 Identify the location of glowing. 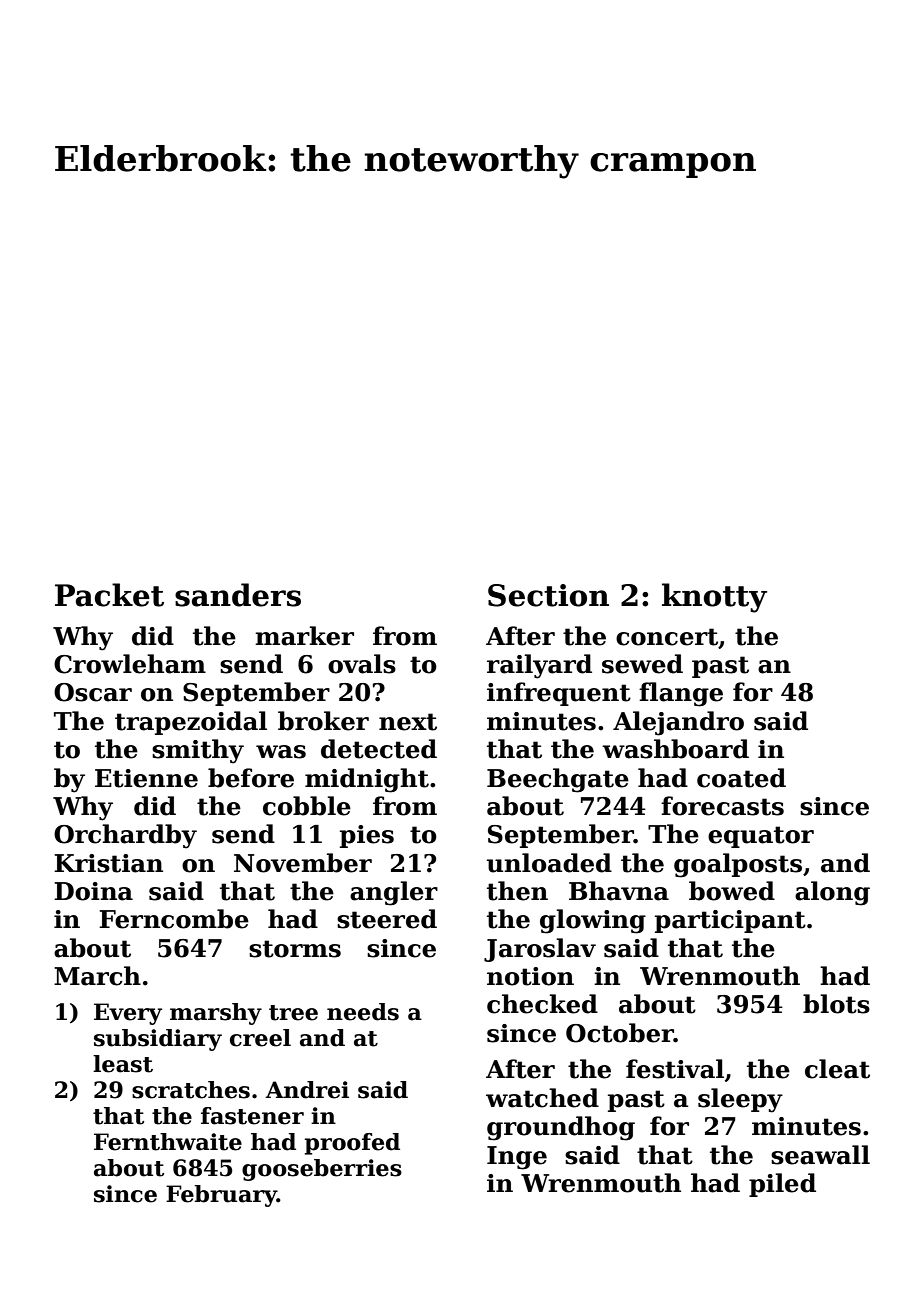
(593, 921).
